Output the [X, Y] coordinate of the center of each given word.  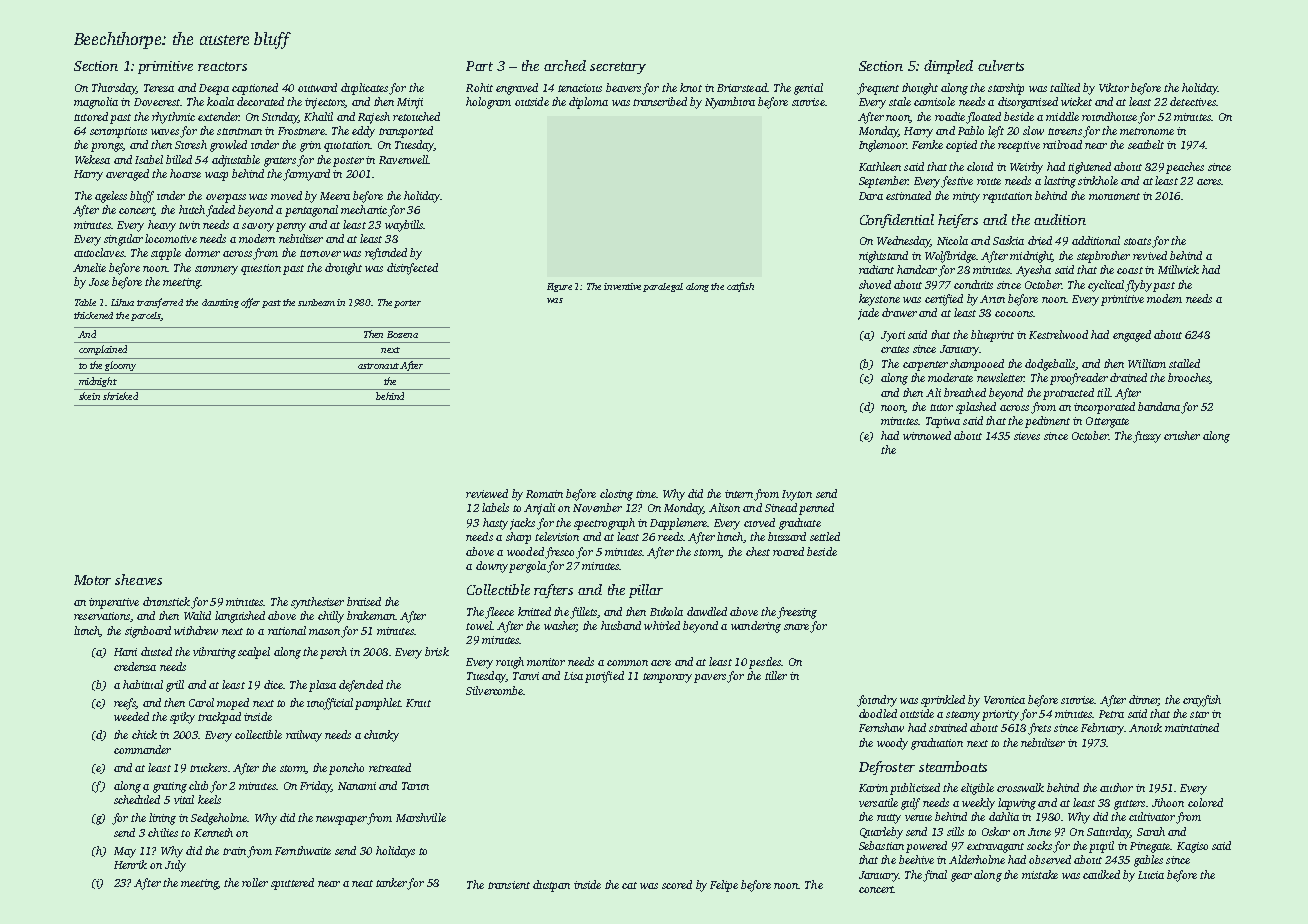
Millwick [1178, 269]
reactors [222, 66]
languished [240, 617]
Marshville [421, 817]
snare [796, 627]
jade [868, 314]
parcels [145, 316]
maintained [1192, 727]
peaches [1185, 168]
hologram [488, 103]
